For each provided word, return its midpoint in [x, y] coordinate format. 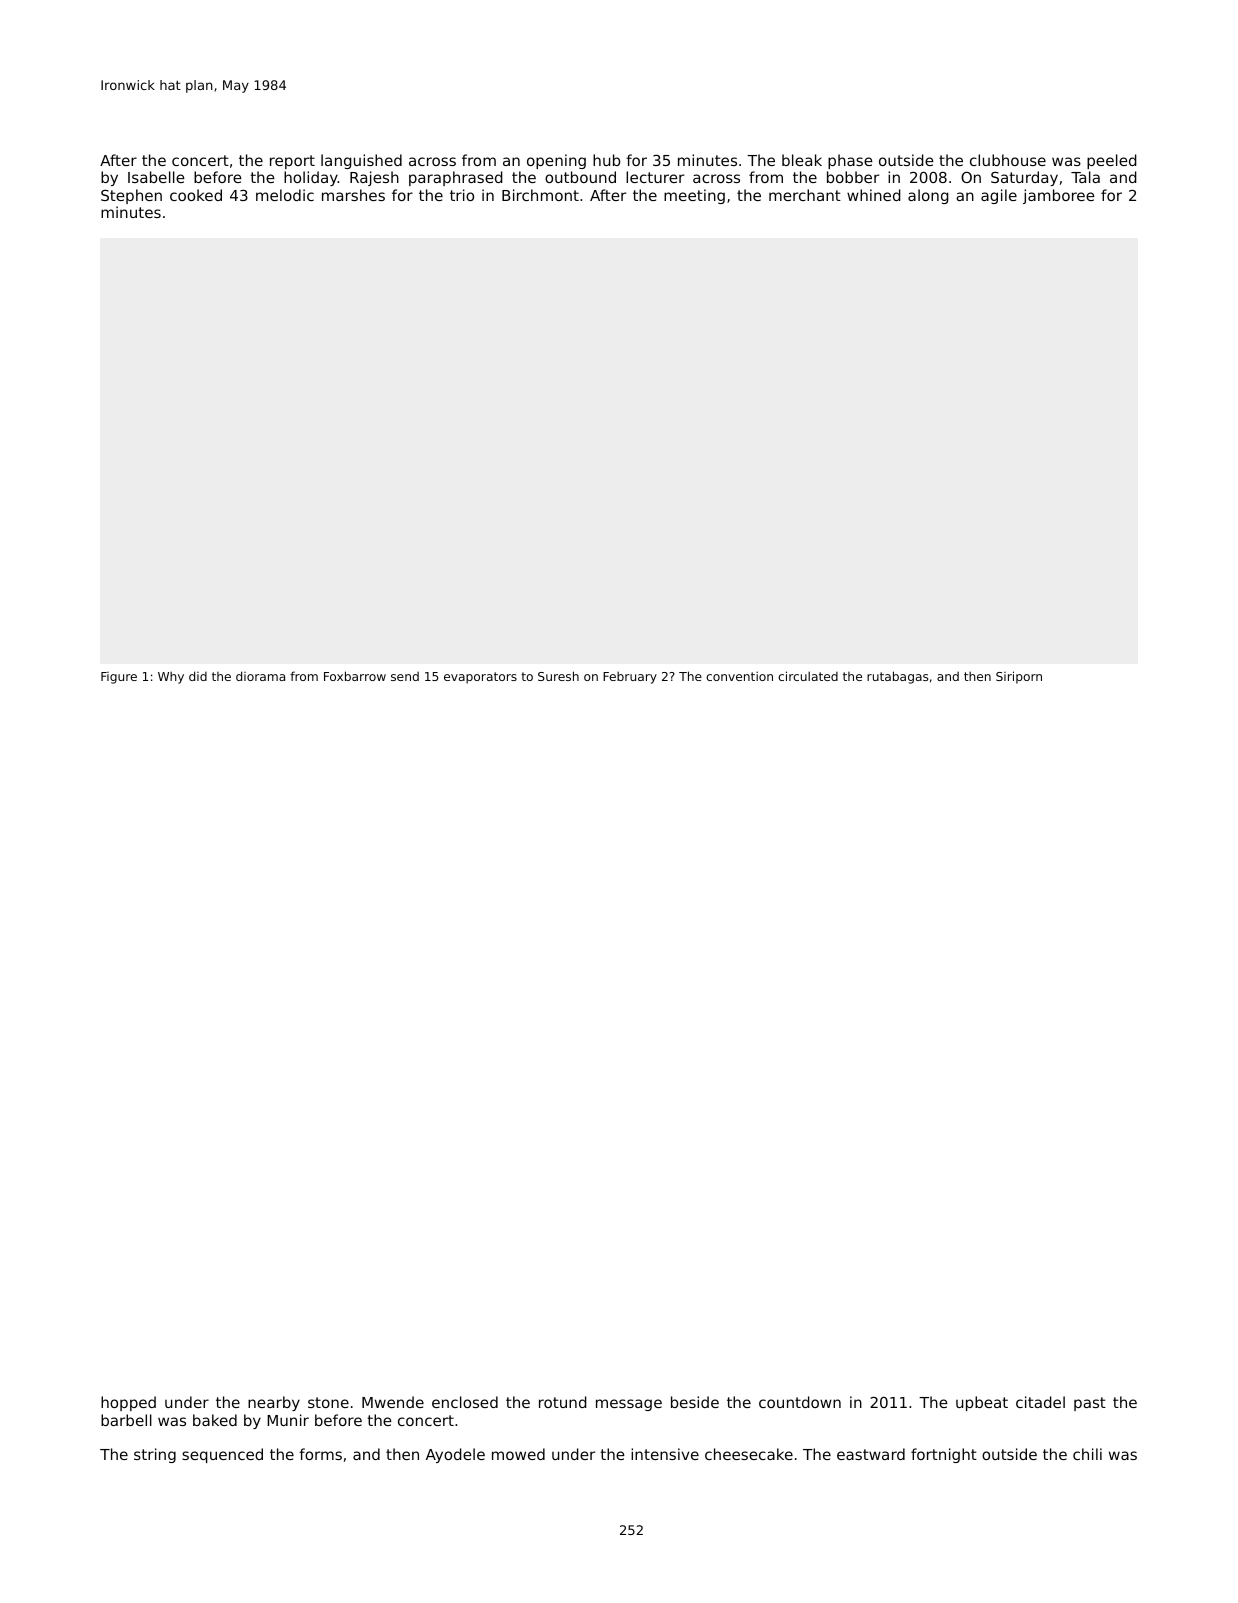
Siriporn [1019, 677]
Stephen [131, 196]
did [198, 676]
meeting [694, 196]
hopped [128, 1403]
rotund [563, 1402]
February [630, 677]
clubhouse [1008, 160]
